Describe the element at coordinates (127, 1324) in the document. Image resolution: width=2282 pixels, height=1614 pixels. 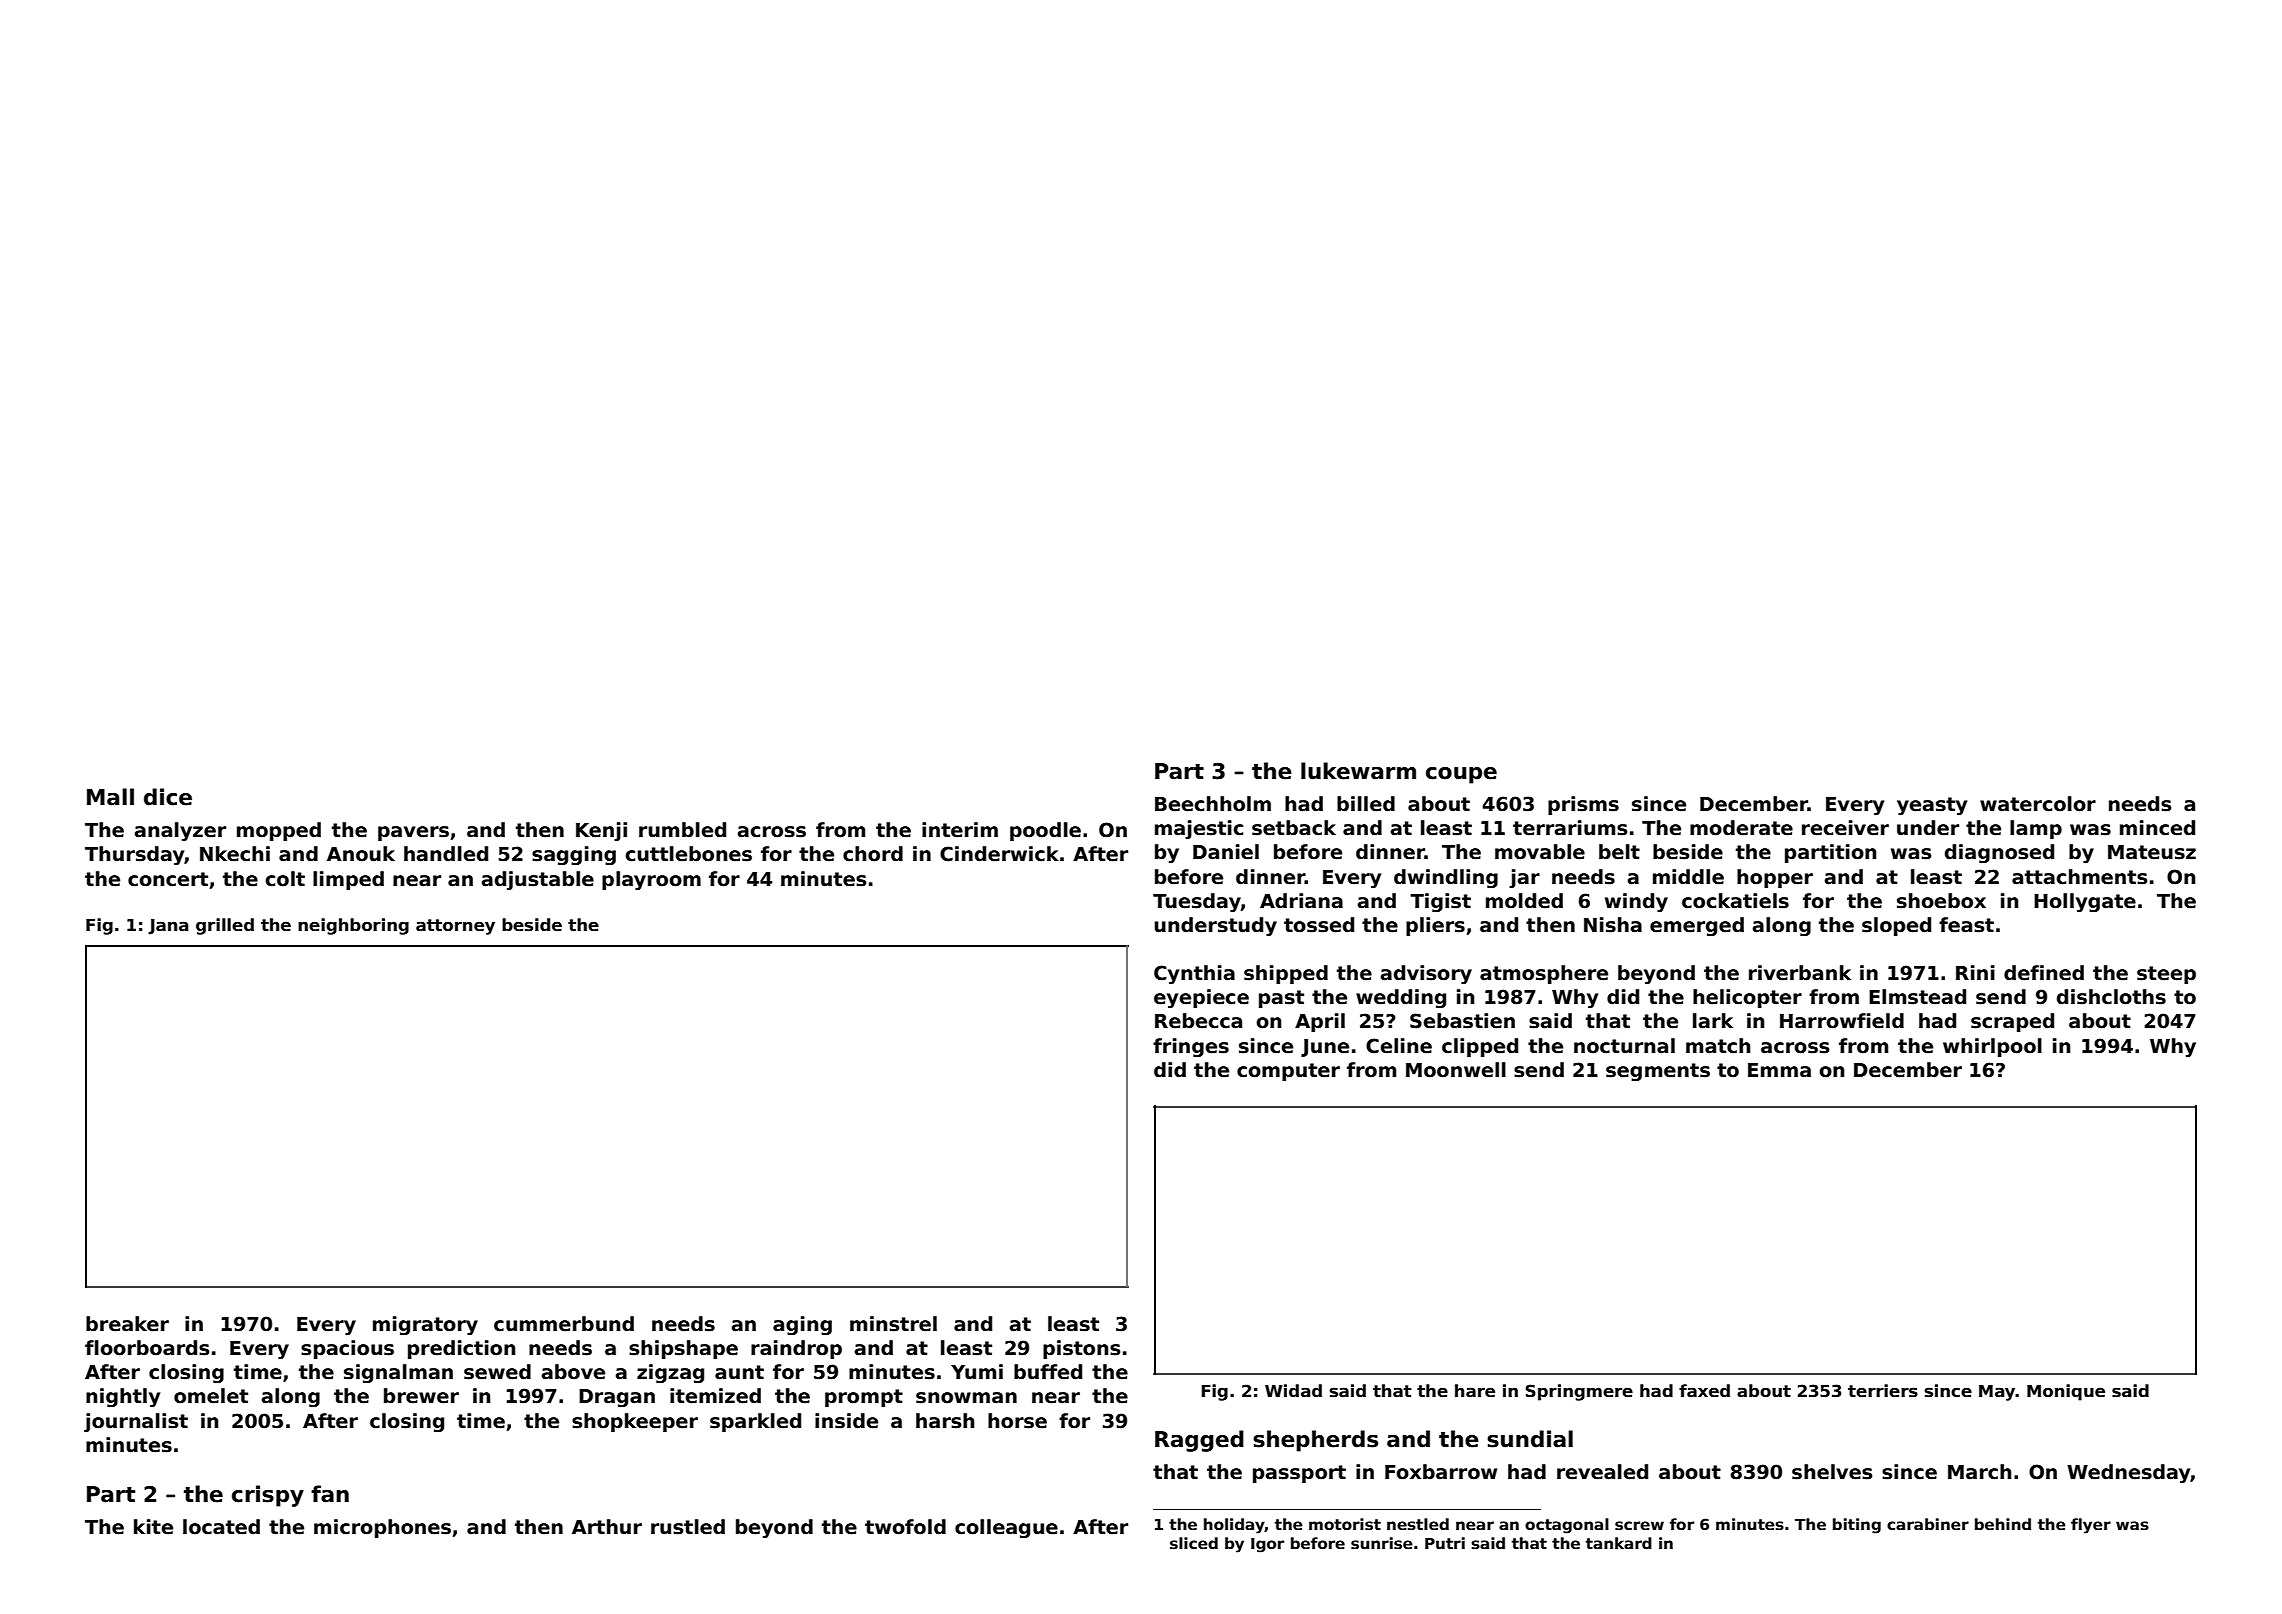
I see `breaker` at that location.
